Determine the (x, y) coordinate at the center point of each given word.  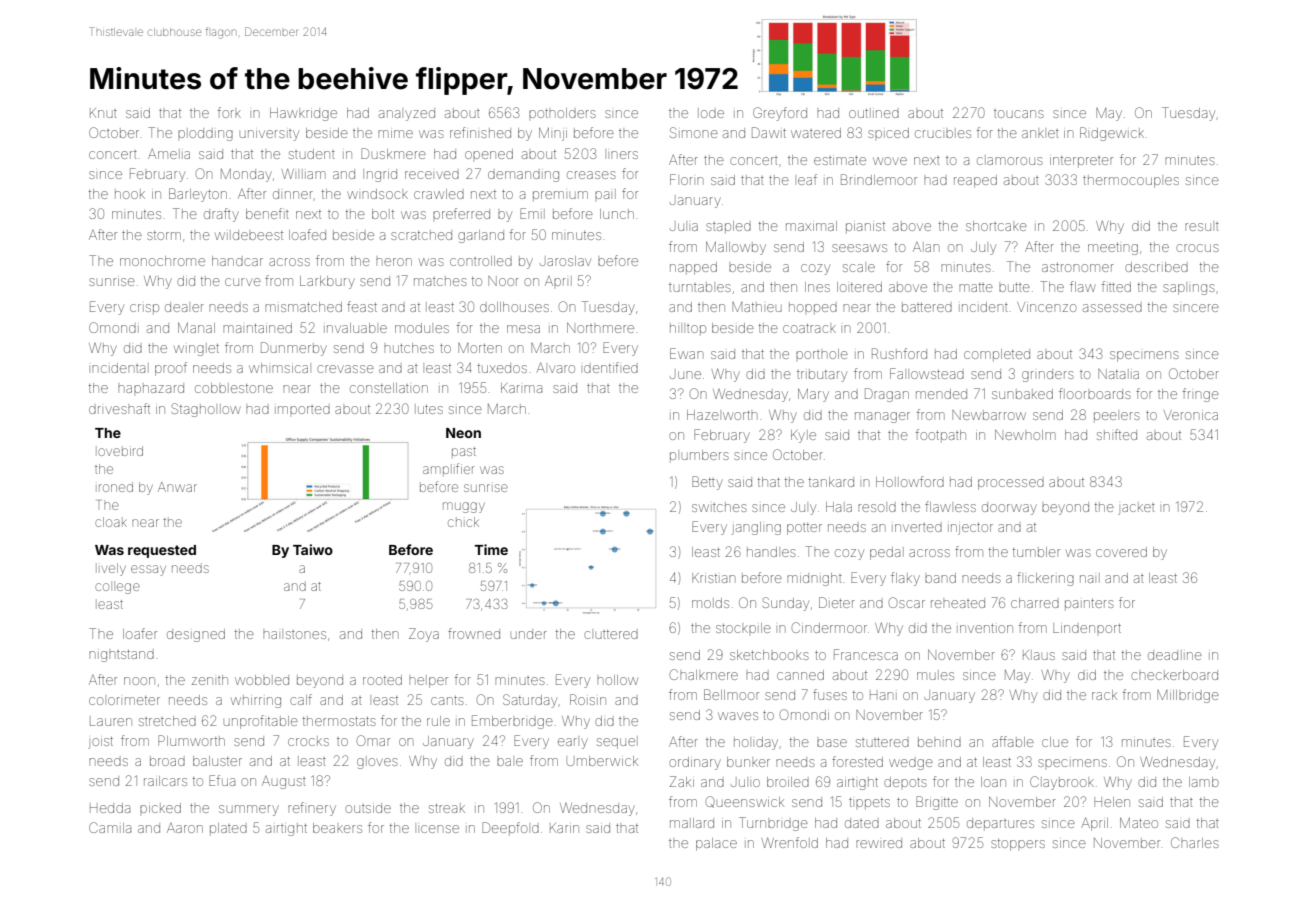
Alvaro (555, 367)
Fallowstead (927, 373)
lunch (617, 214)
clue (1055, 742)
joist (100, 743)
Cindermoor (829, 627)
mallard (692, 823)
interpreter (1081, 161)
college (117, 588)
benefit (267, 213)
